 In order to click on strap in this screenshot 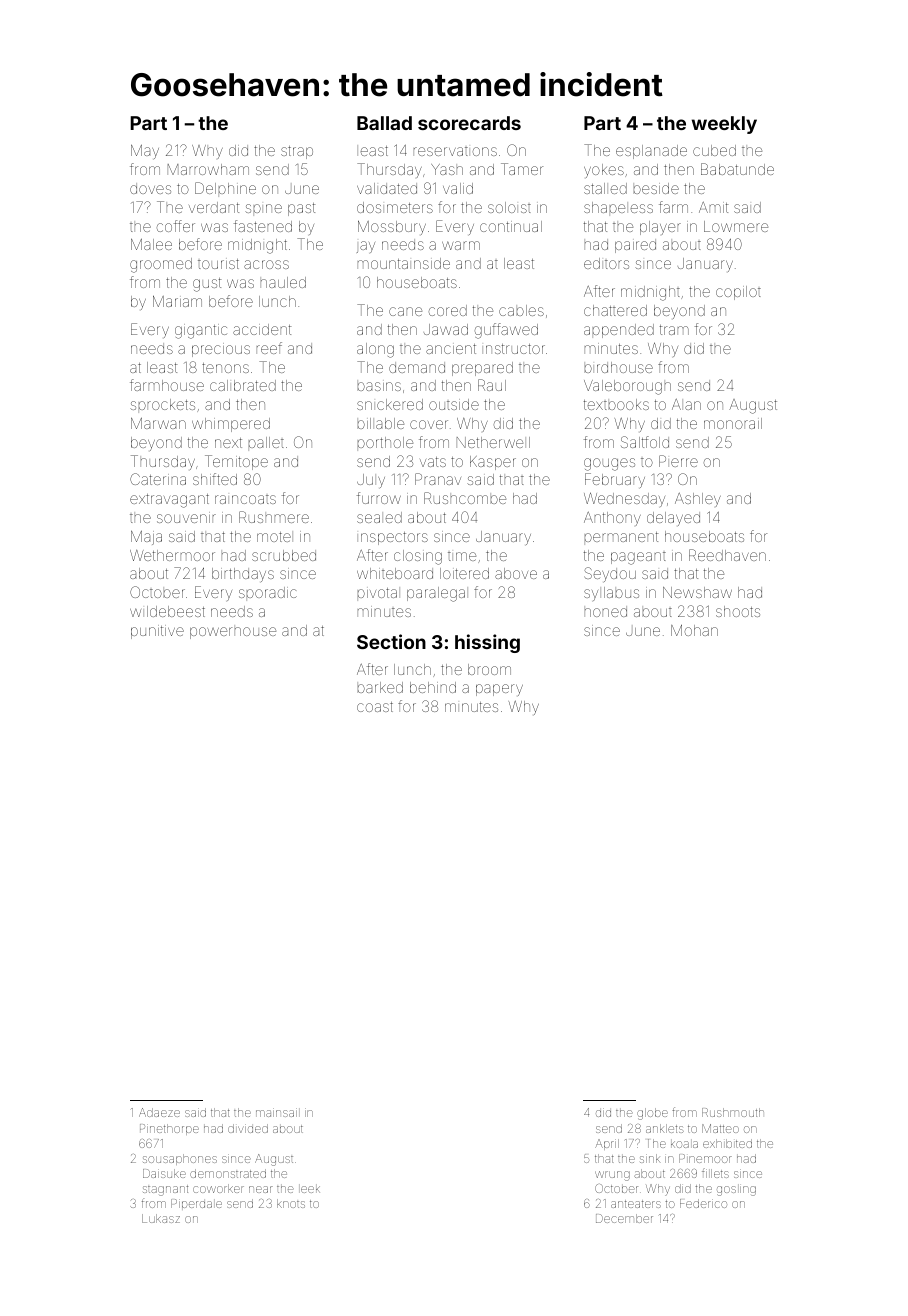, I will do `click(297, 152)`.
